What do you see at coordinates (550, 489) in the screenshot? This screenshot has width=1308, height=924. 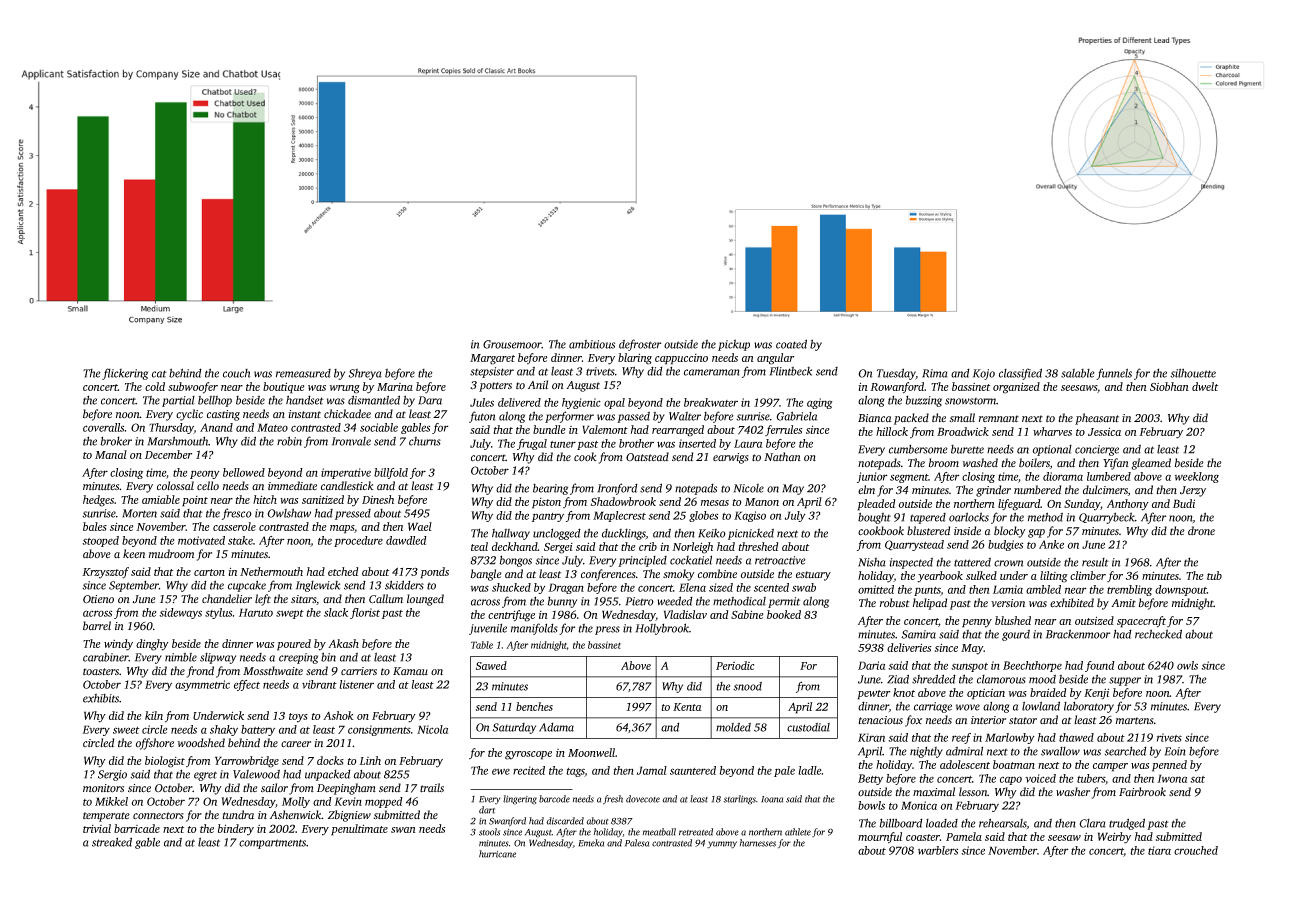 I see `bearing` at bounding box center [550, 489].
